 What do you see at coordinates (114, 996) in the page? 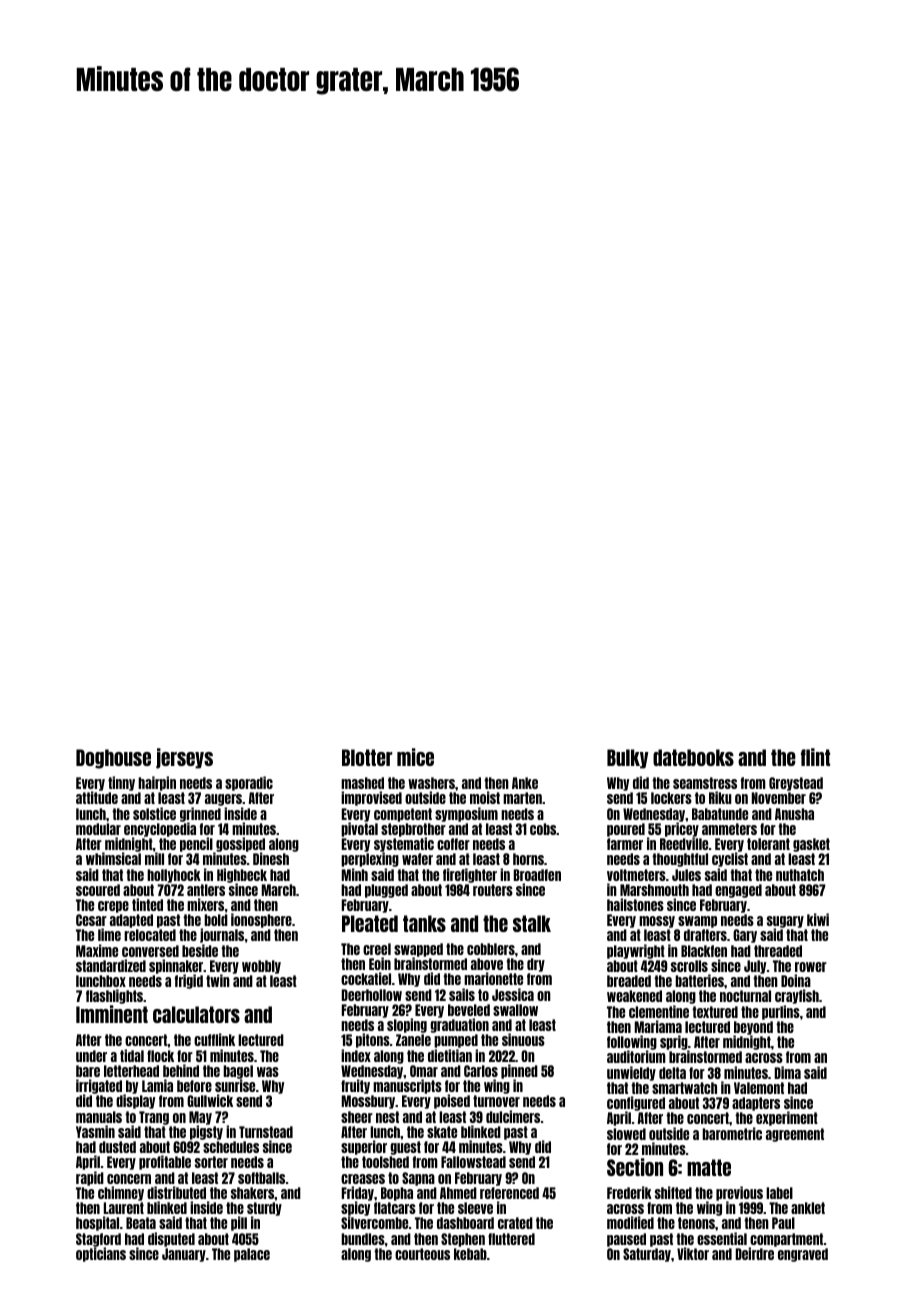
I see `flashlights` at bounding box center [114, 996].
